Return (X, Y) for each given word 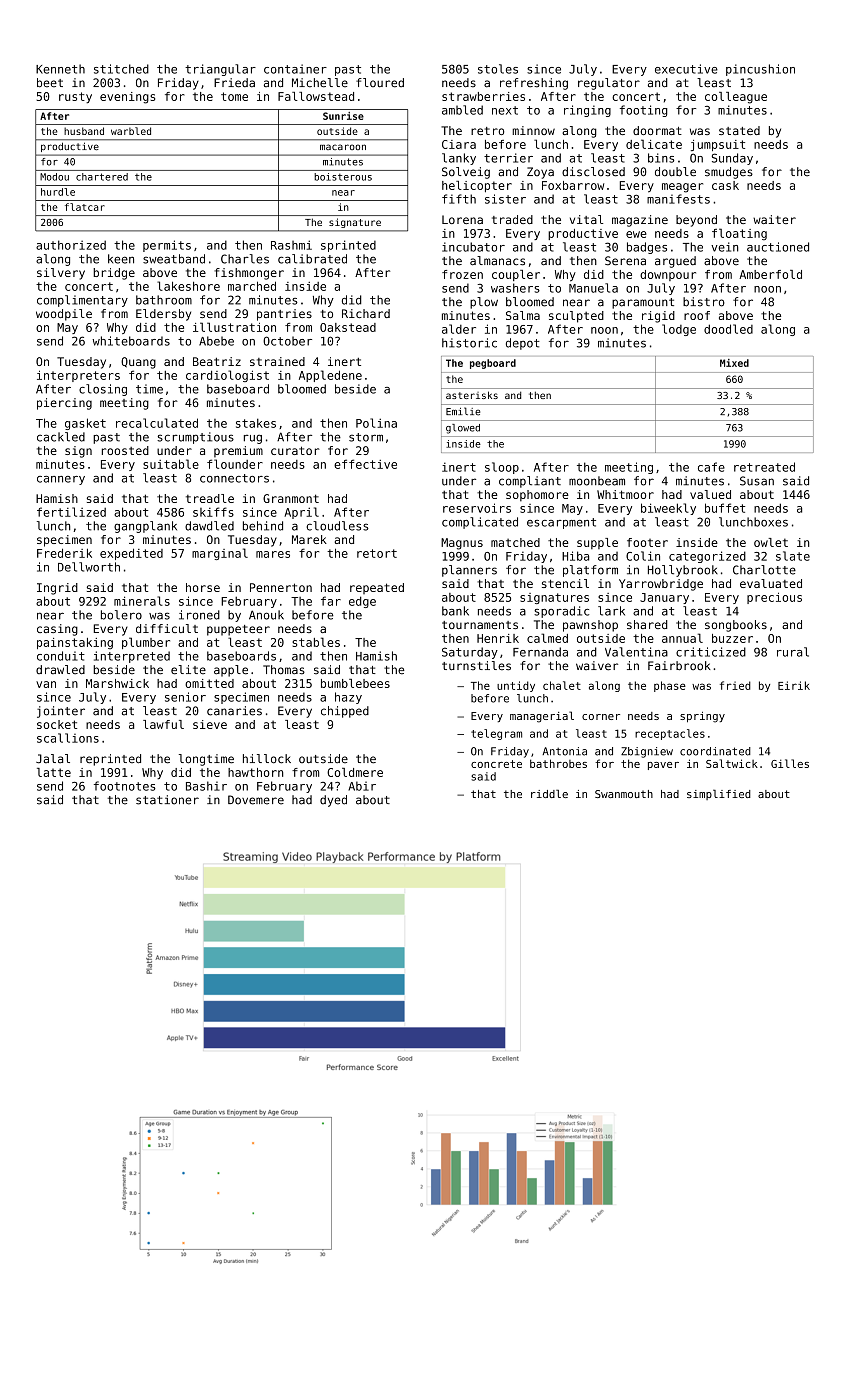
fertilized (71, 512)
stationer (167, 800)
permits (167, 246)
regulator (609, 84)
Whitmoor (625, 494)
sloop (502, 468)
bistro (704, 302)
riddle (549, 794)
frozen (462, 274)
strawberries (483, 96)
